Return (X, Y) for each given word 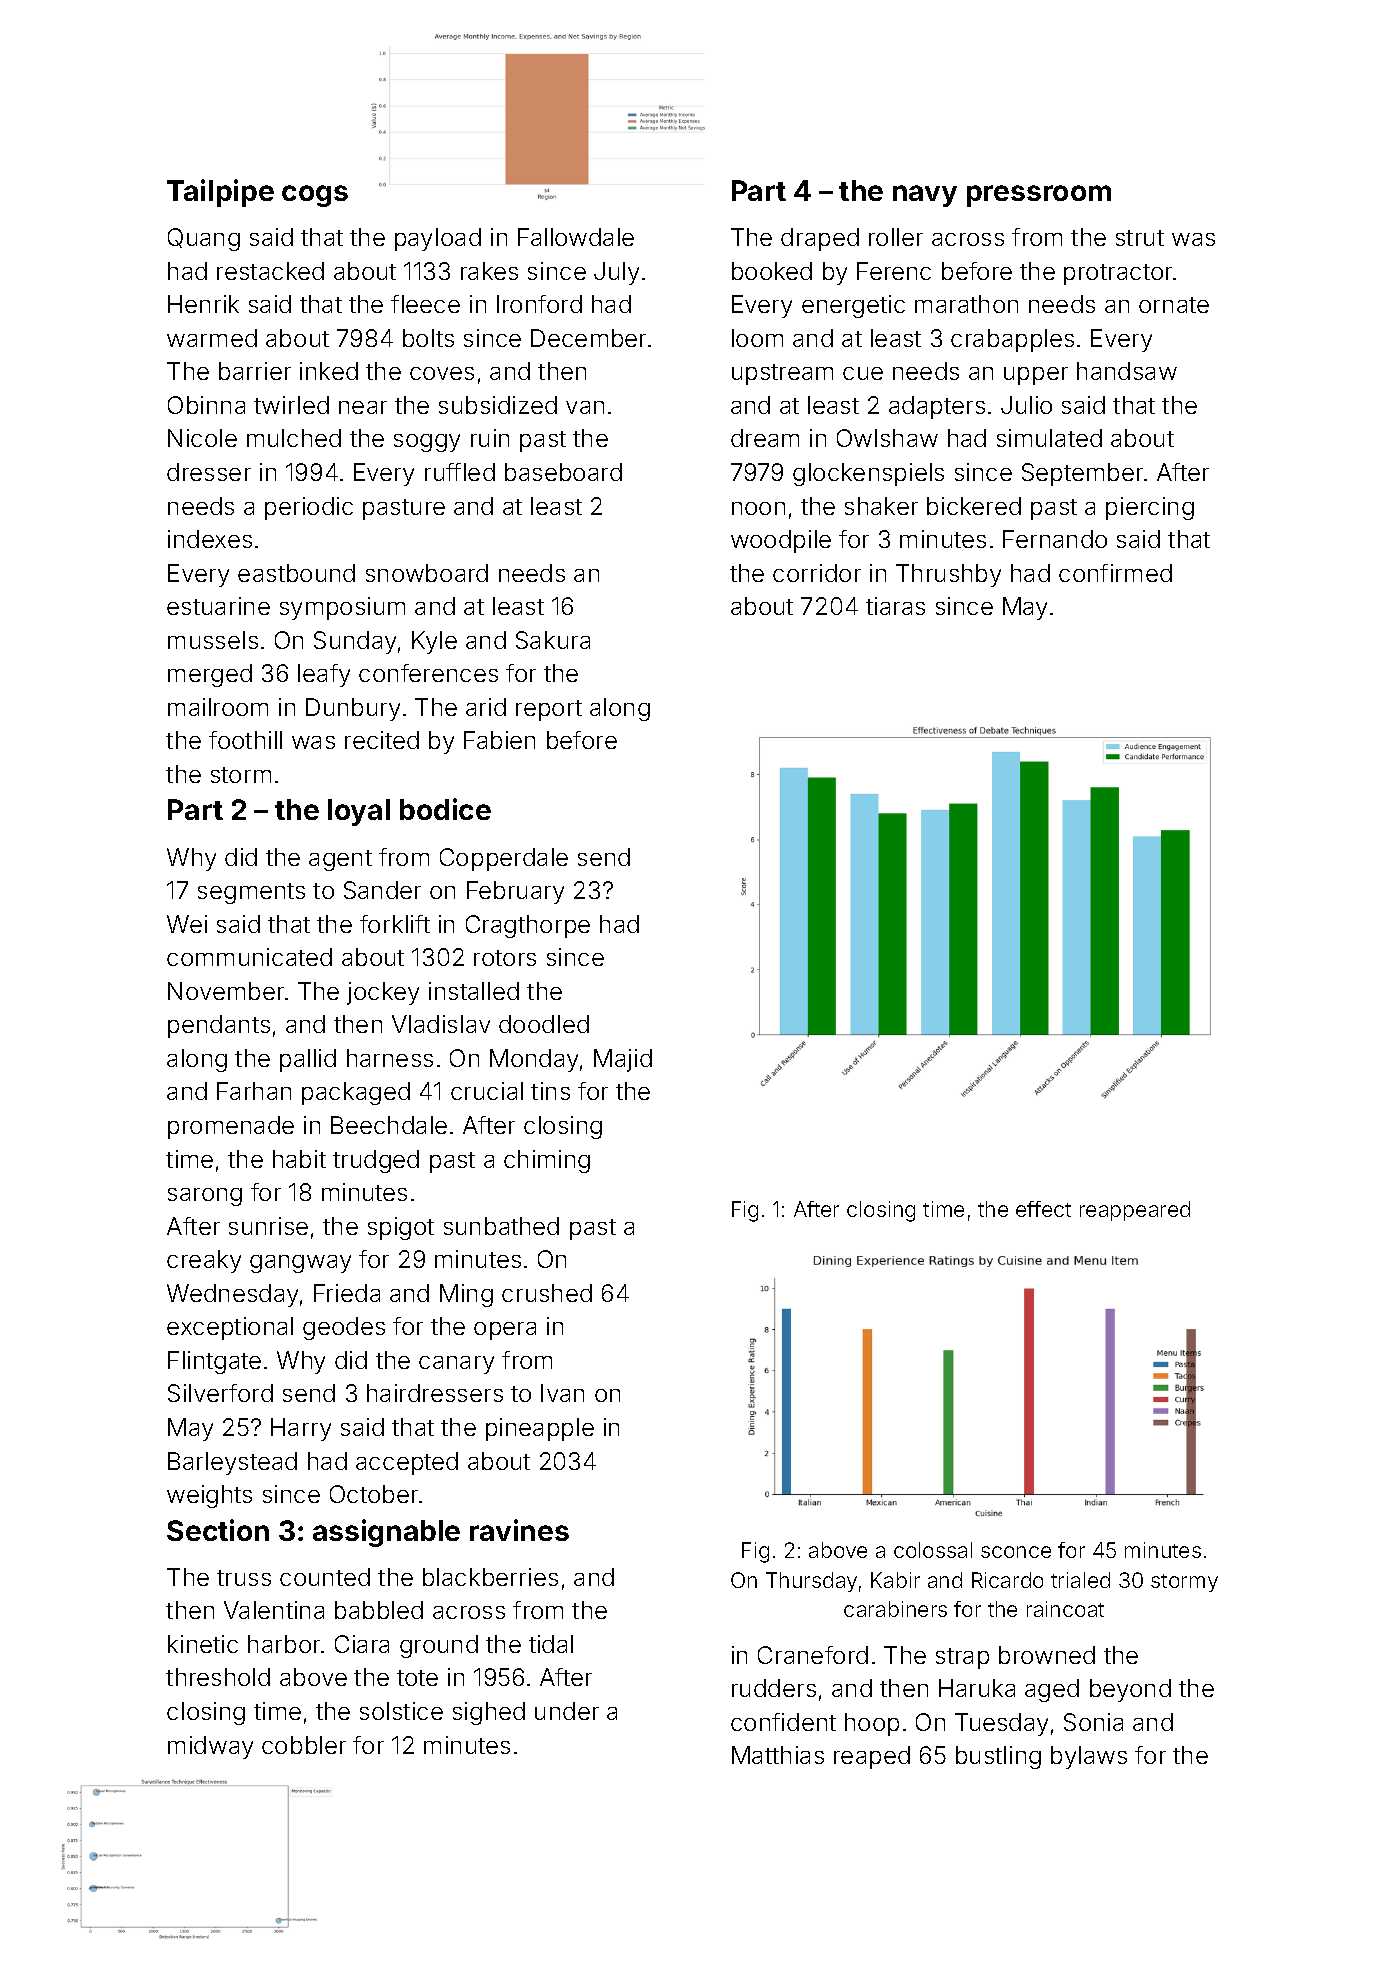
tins (550, 1091)
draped (820, 239)
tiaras (895, 606)
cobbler (304, 1745)
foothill (245, 740)
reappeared (1135, 1211)
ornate (1174, 305)
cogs (315, 196)
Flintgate (214, 1362)
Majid (623, 1060)
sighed (489, 1713)
